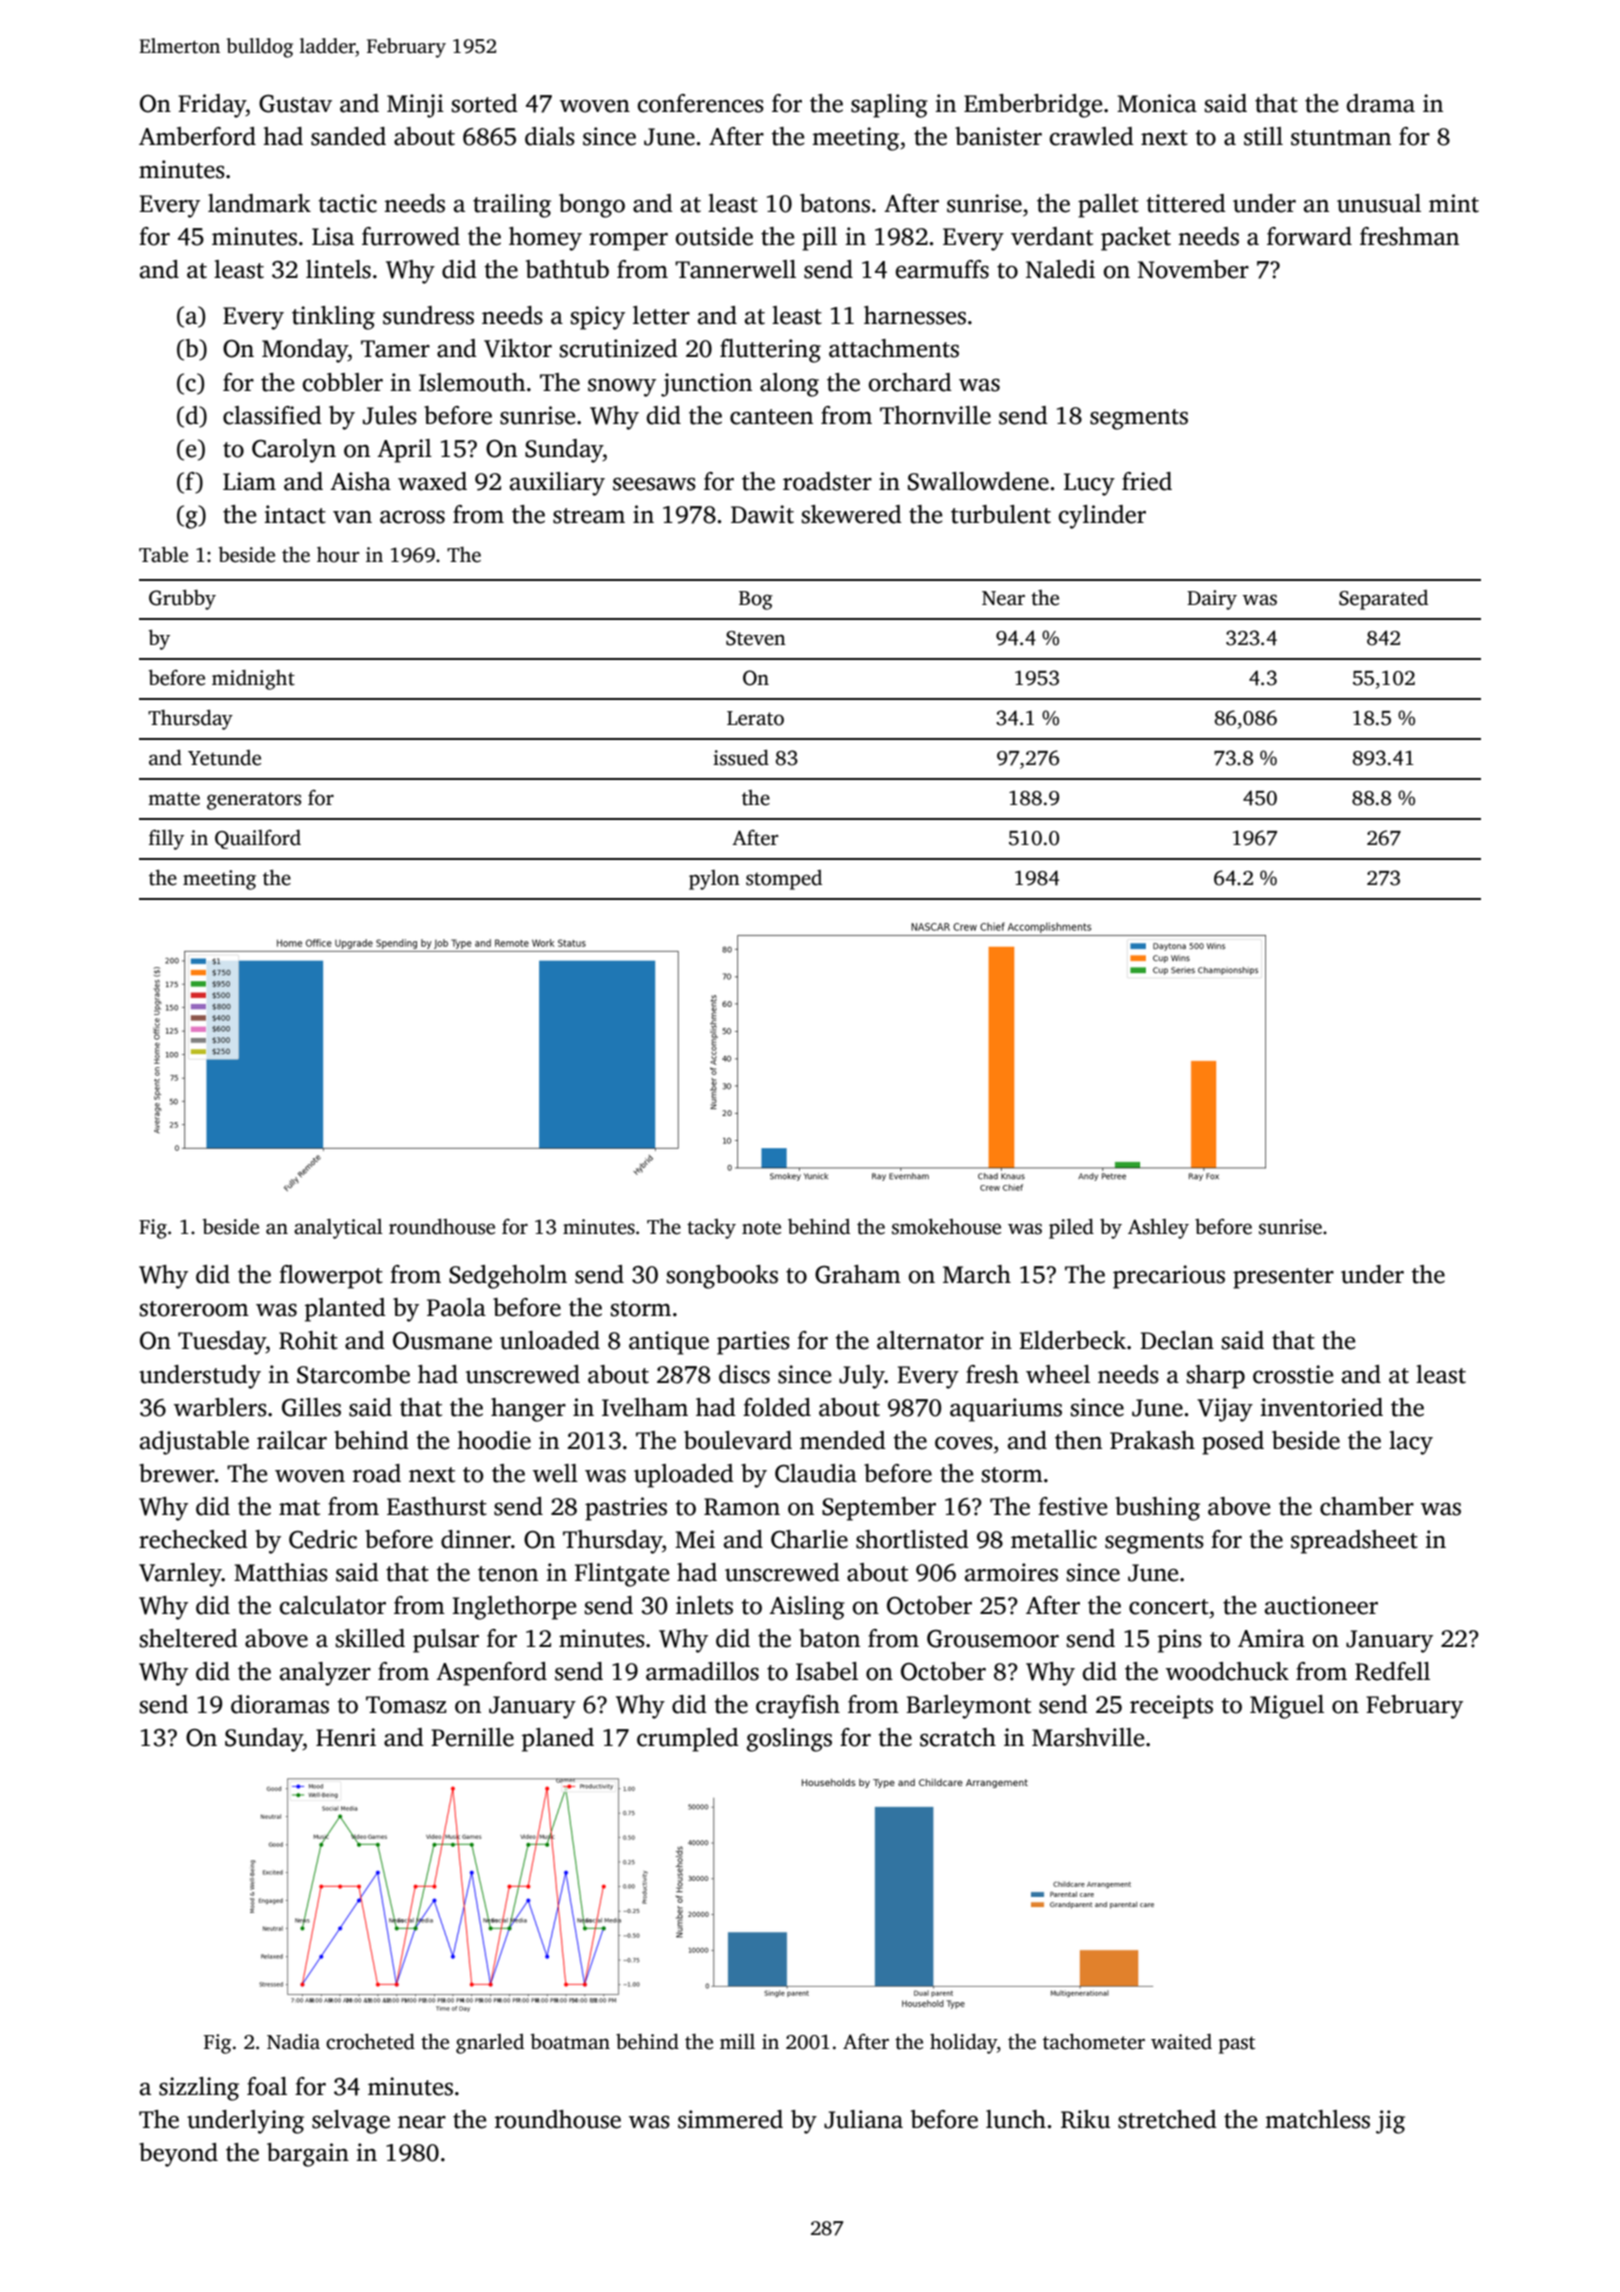 The image size is (1620, 2292). What do you see at coordinates (197, 136) in the document?
I see `Amberford` at bounding box center [197, 136].
